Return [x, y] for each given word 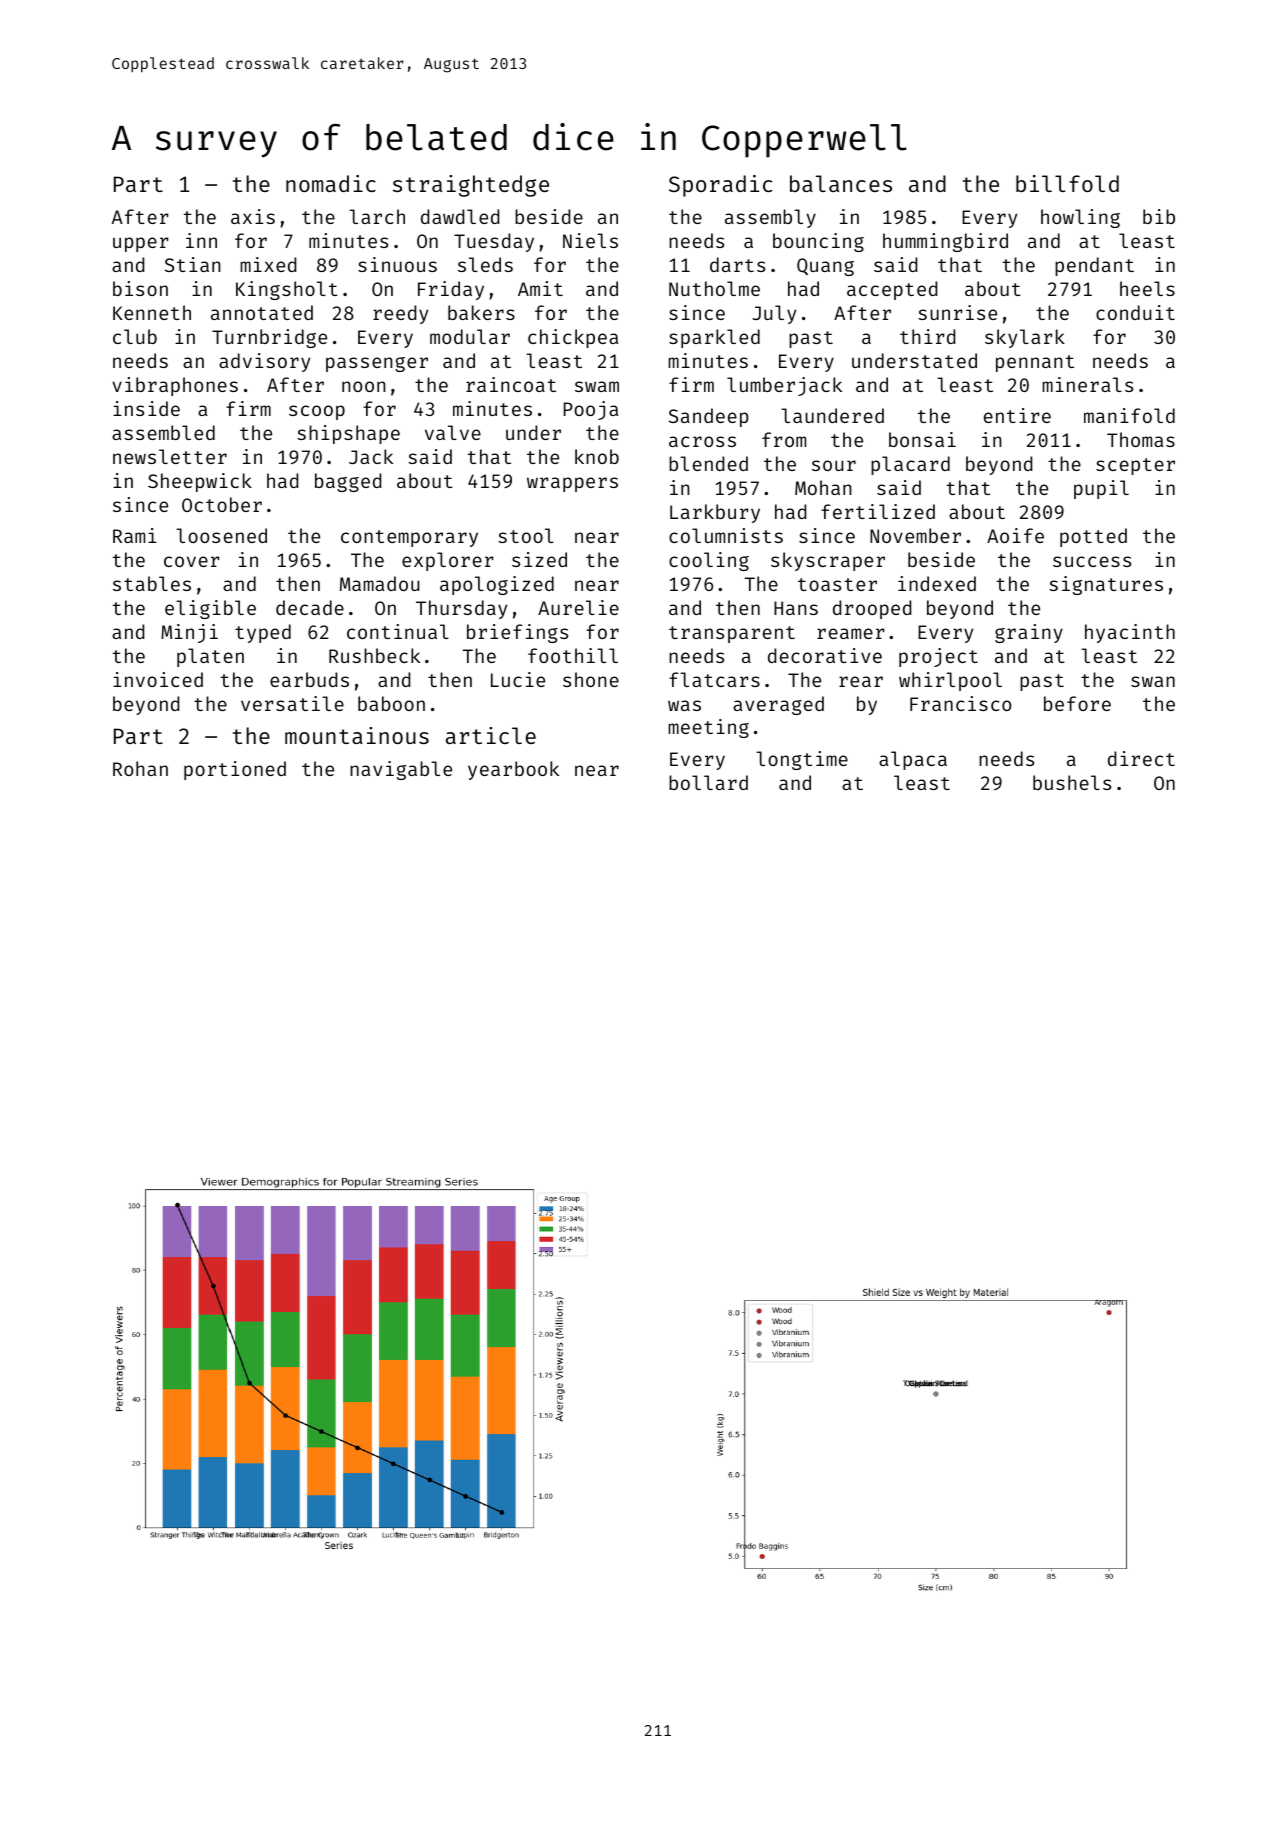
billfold [1067, 183]
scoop [317, 412]
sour [834, 465]
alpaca [913, 760]
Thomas [1141, 439]
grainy [1029, 633]
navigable [401, 770]
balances [841, 183]
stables [152, 583]
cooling [709, 561]
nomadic [331, 183]
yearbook [513, 770]
